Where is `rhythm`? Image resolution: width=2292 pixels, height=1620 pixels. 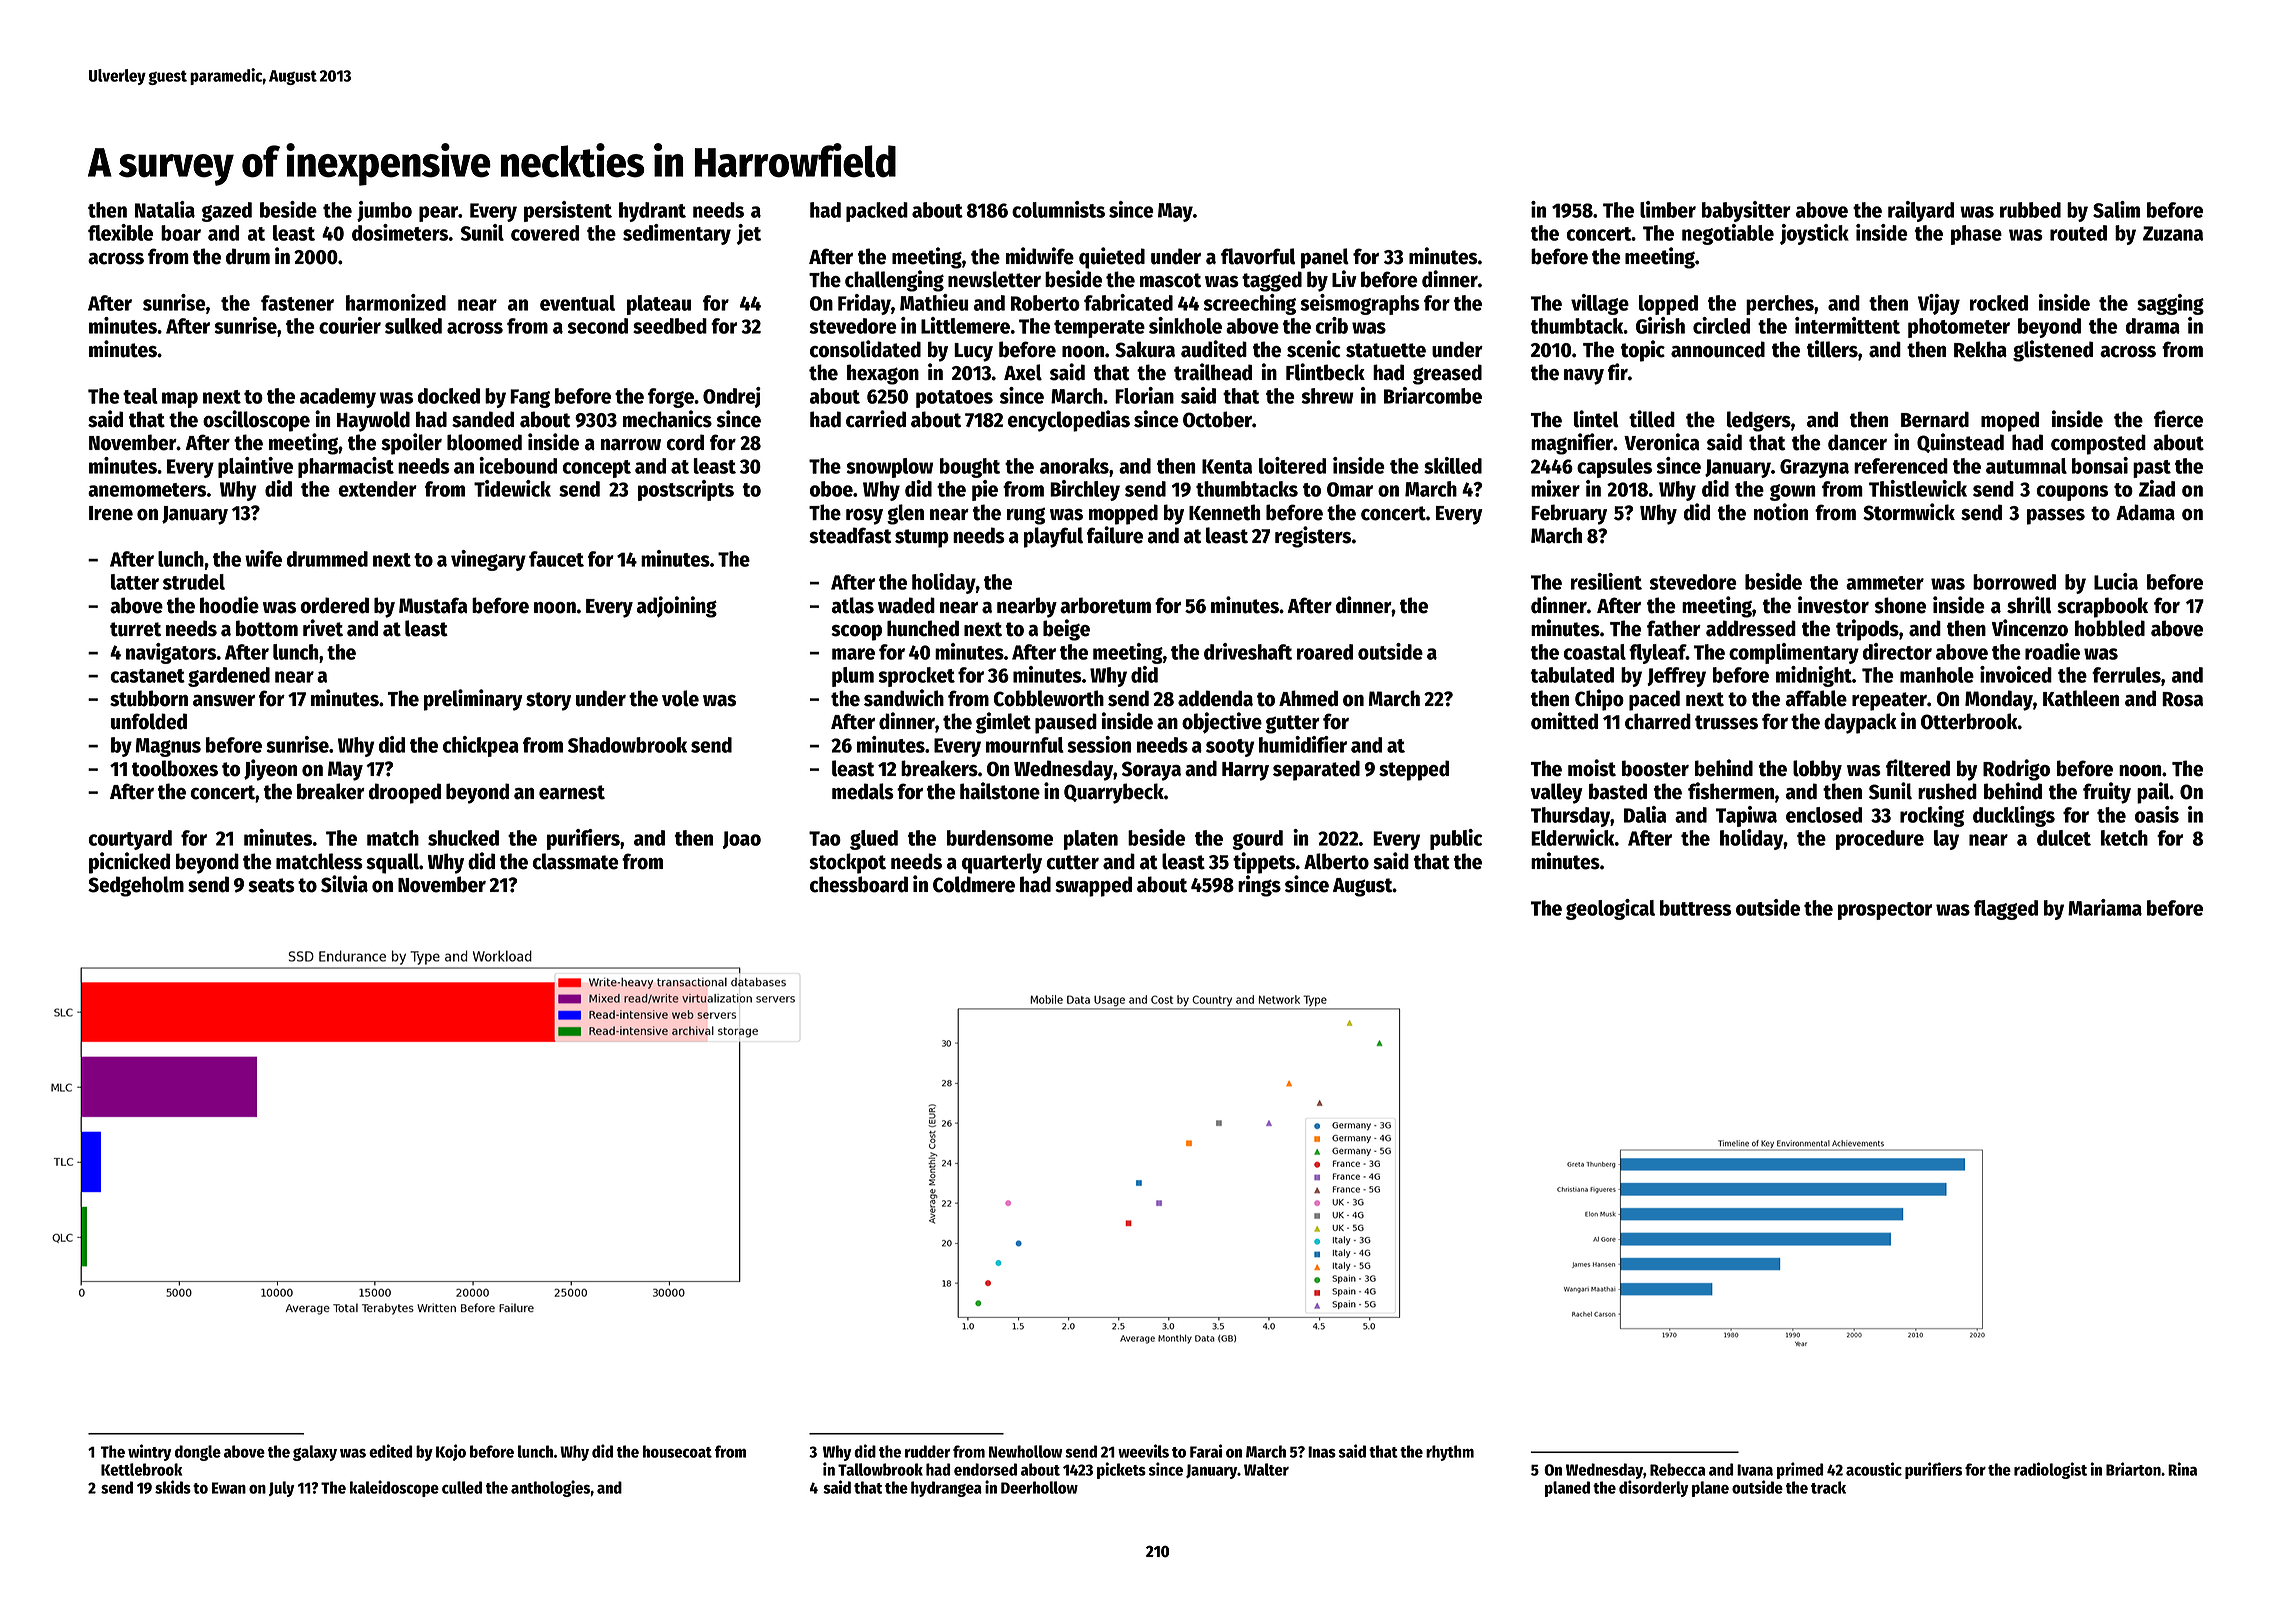 rhythm is located at coordinates (1450, 1453).
